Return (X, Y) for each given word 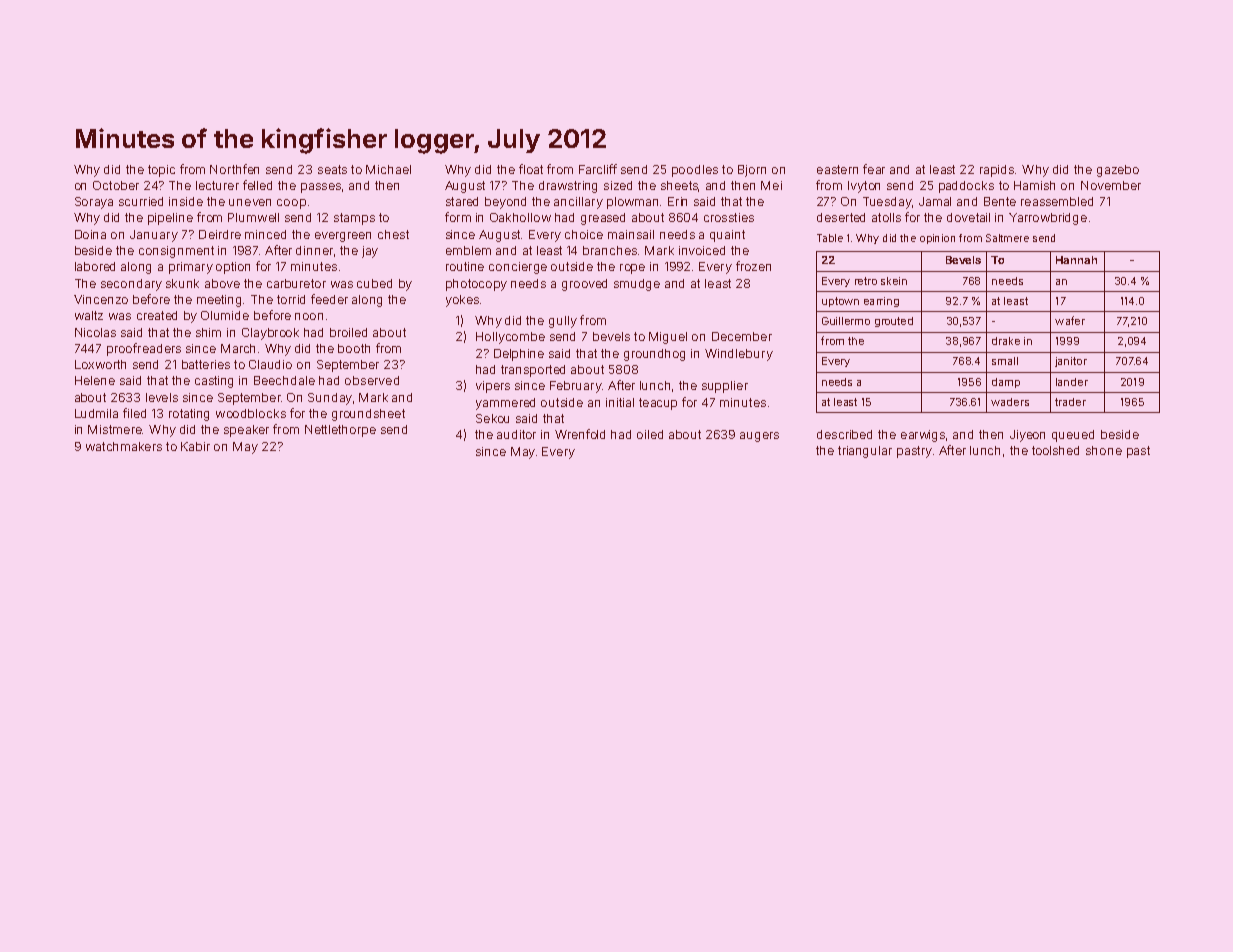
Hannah (1076, 260)
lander (1072, 382)
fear (874, 169)
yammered (505, 404)
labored (95, 266)
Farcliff (598, 169)
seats (332, 169)
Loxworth (100, 364)
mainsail (631, 234)
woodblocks (251, 413)
